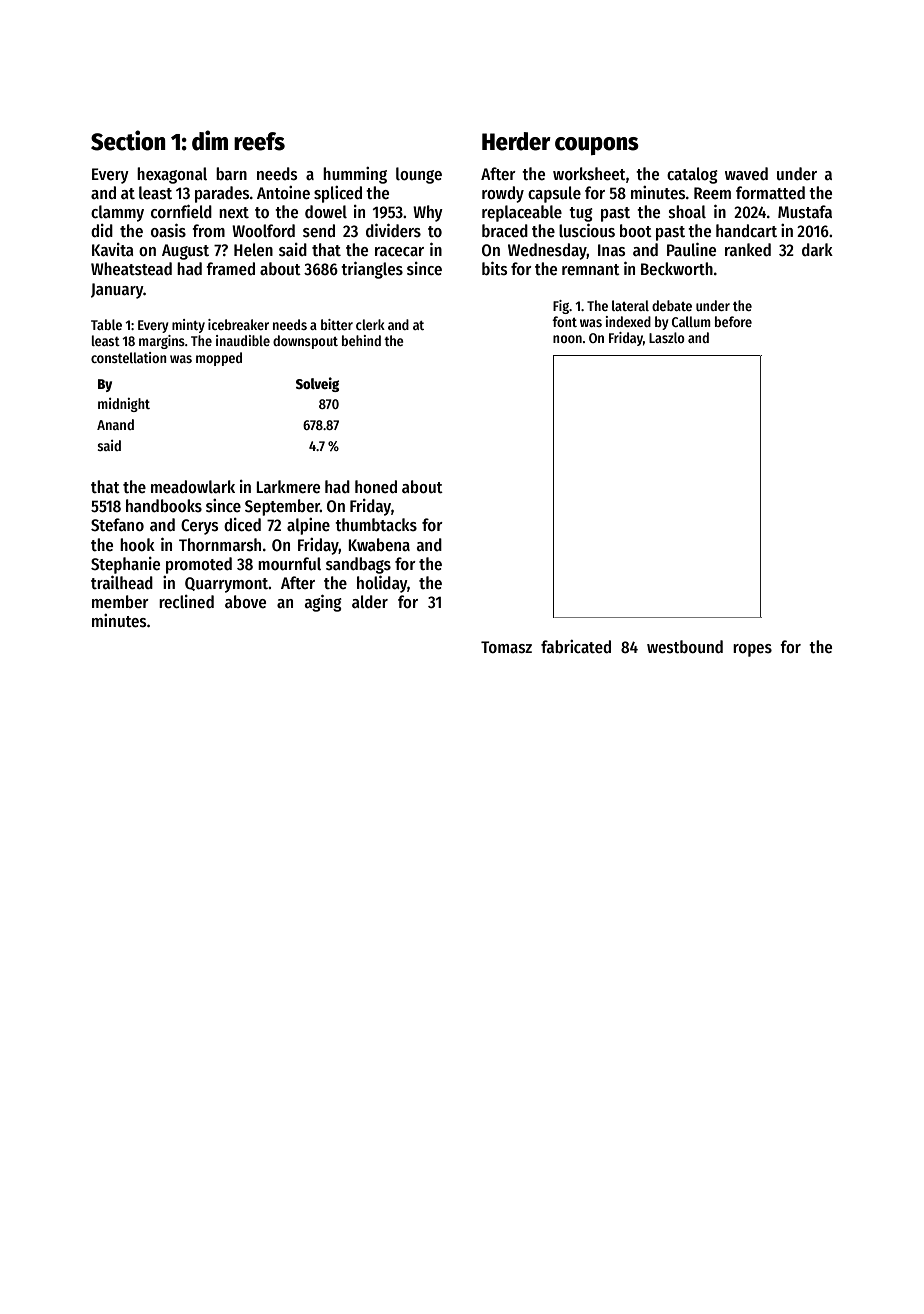 The image size is (924, 1314). What do you see at coordinates (561, 307) in the image?
I see `Fig` at bounding box center [561, 307].
